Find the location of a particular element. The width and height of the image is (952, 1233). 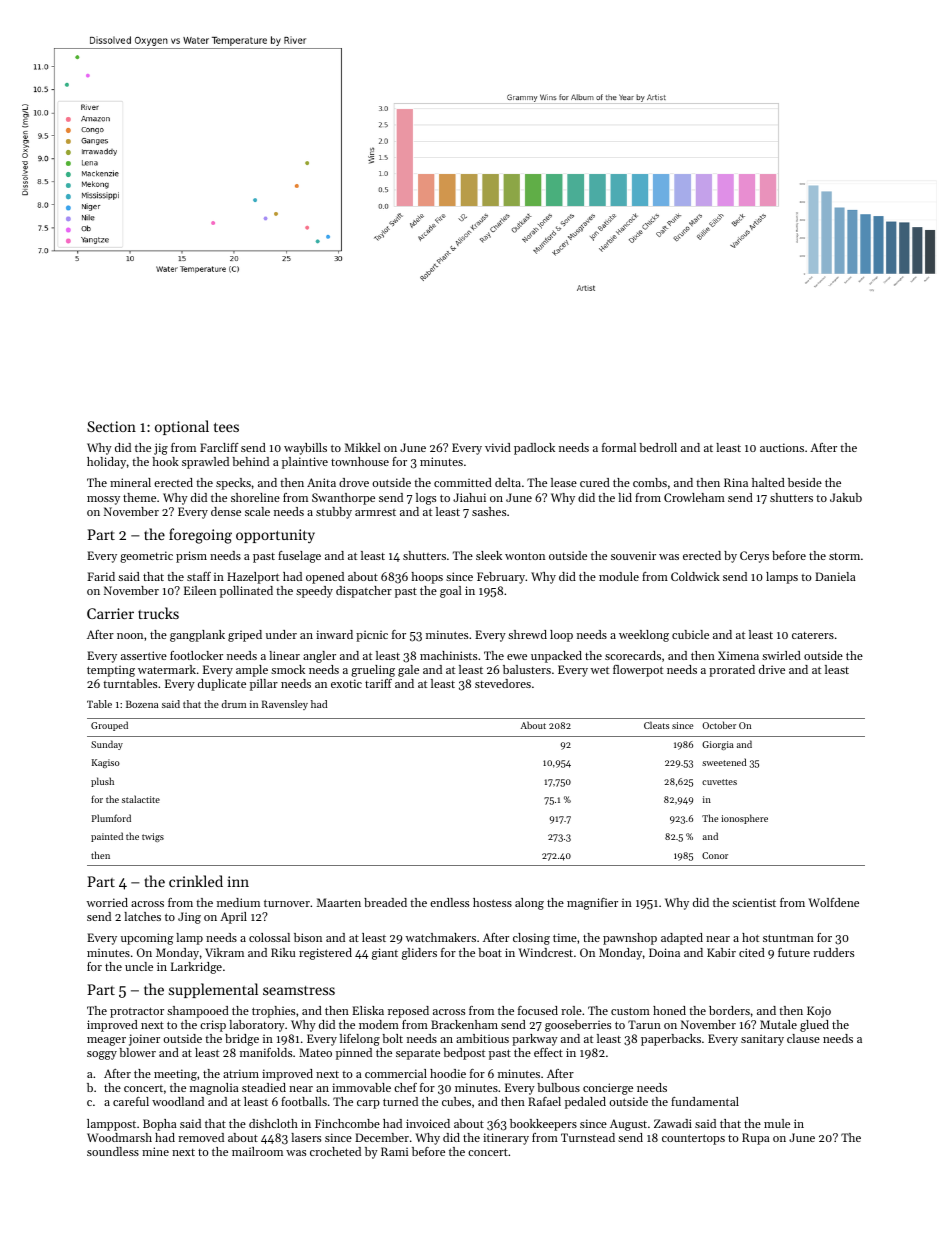

watchmakers is located at coordinates (441, 937).
